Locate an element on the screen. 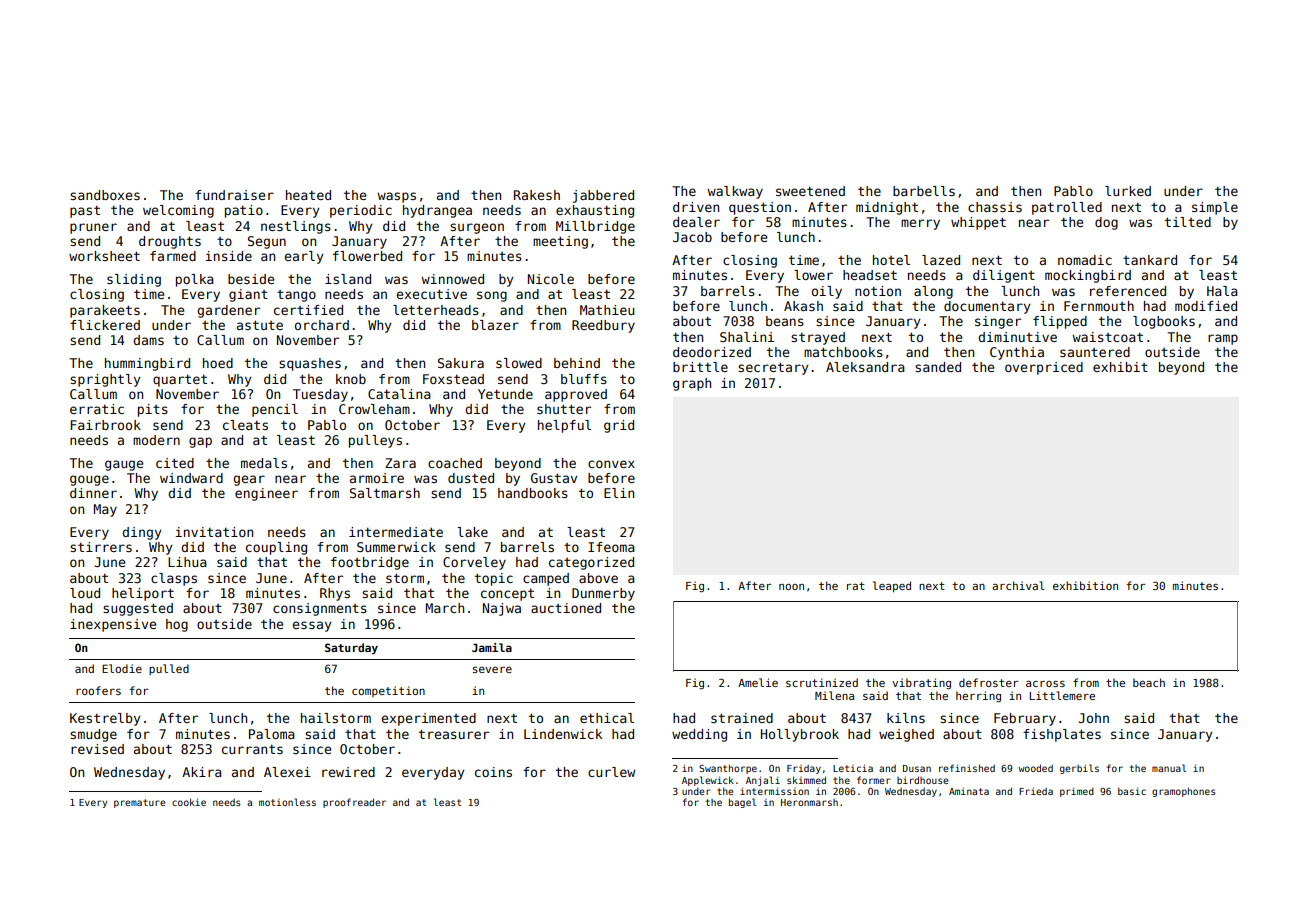  pits is located at coordinates (153, 410).
